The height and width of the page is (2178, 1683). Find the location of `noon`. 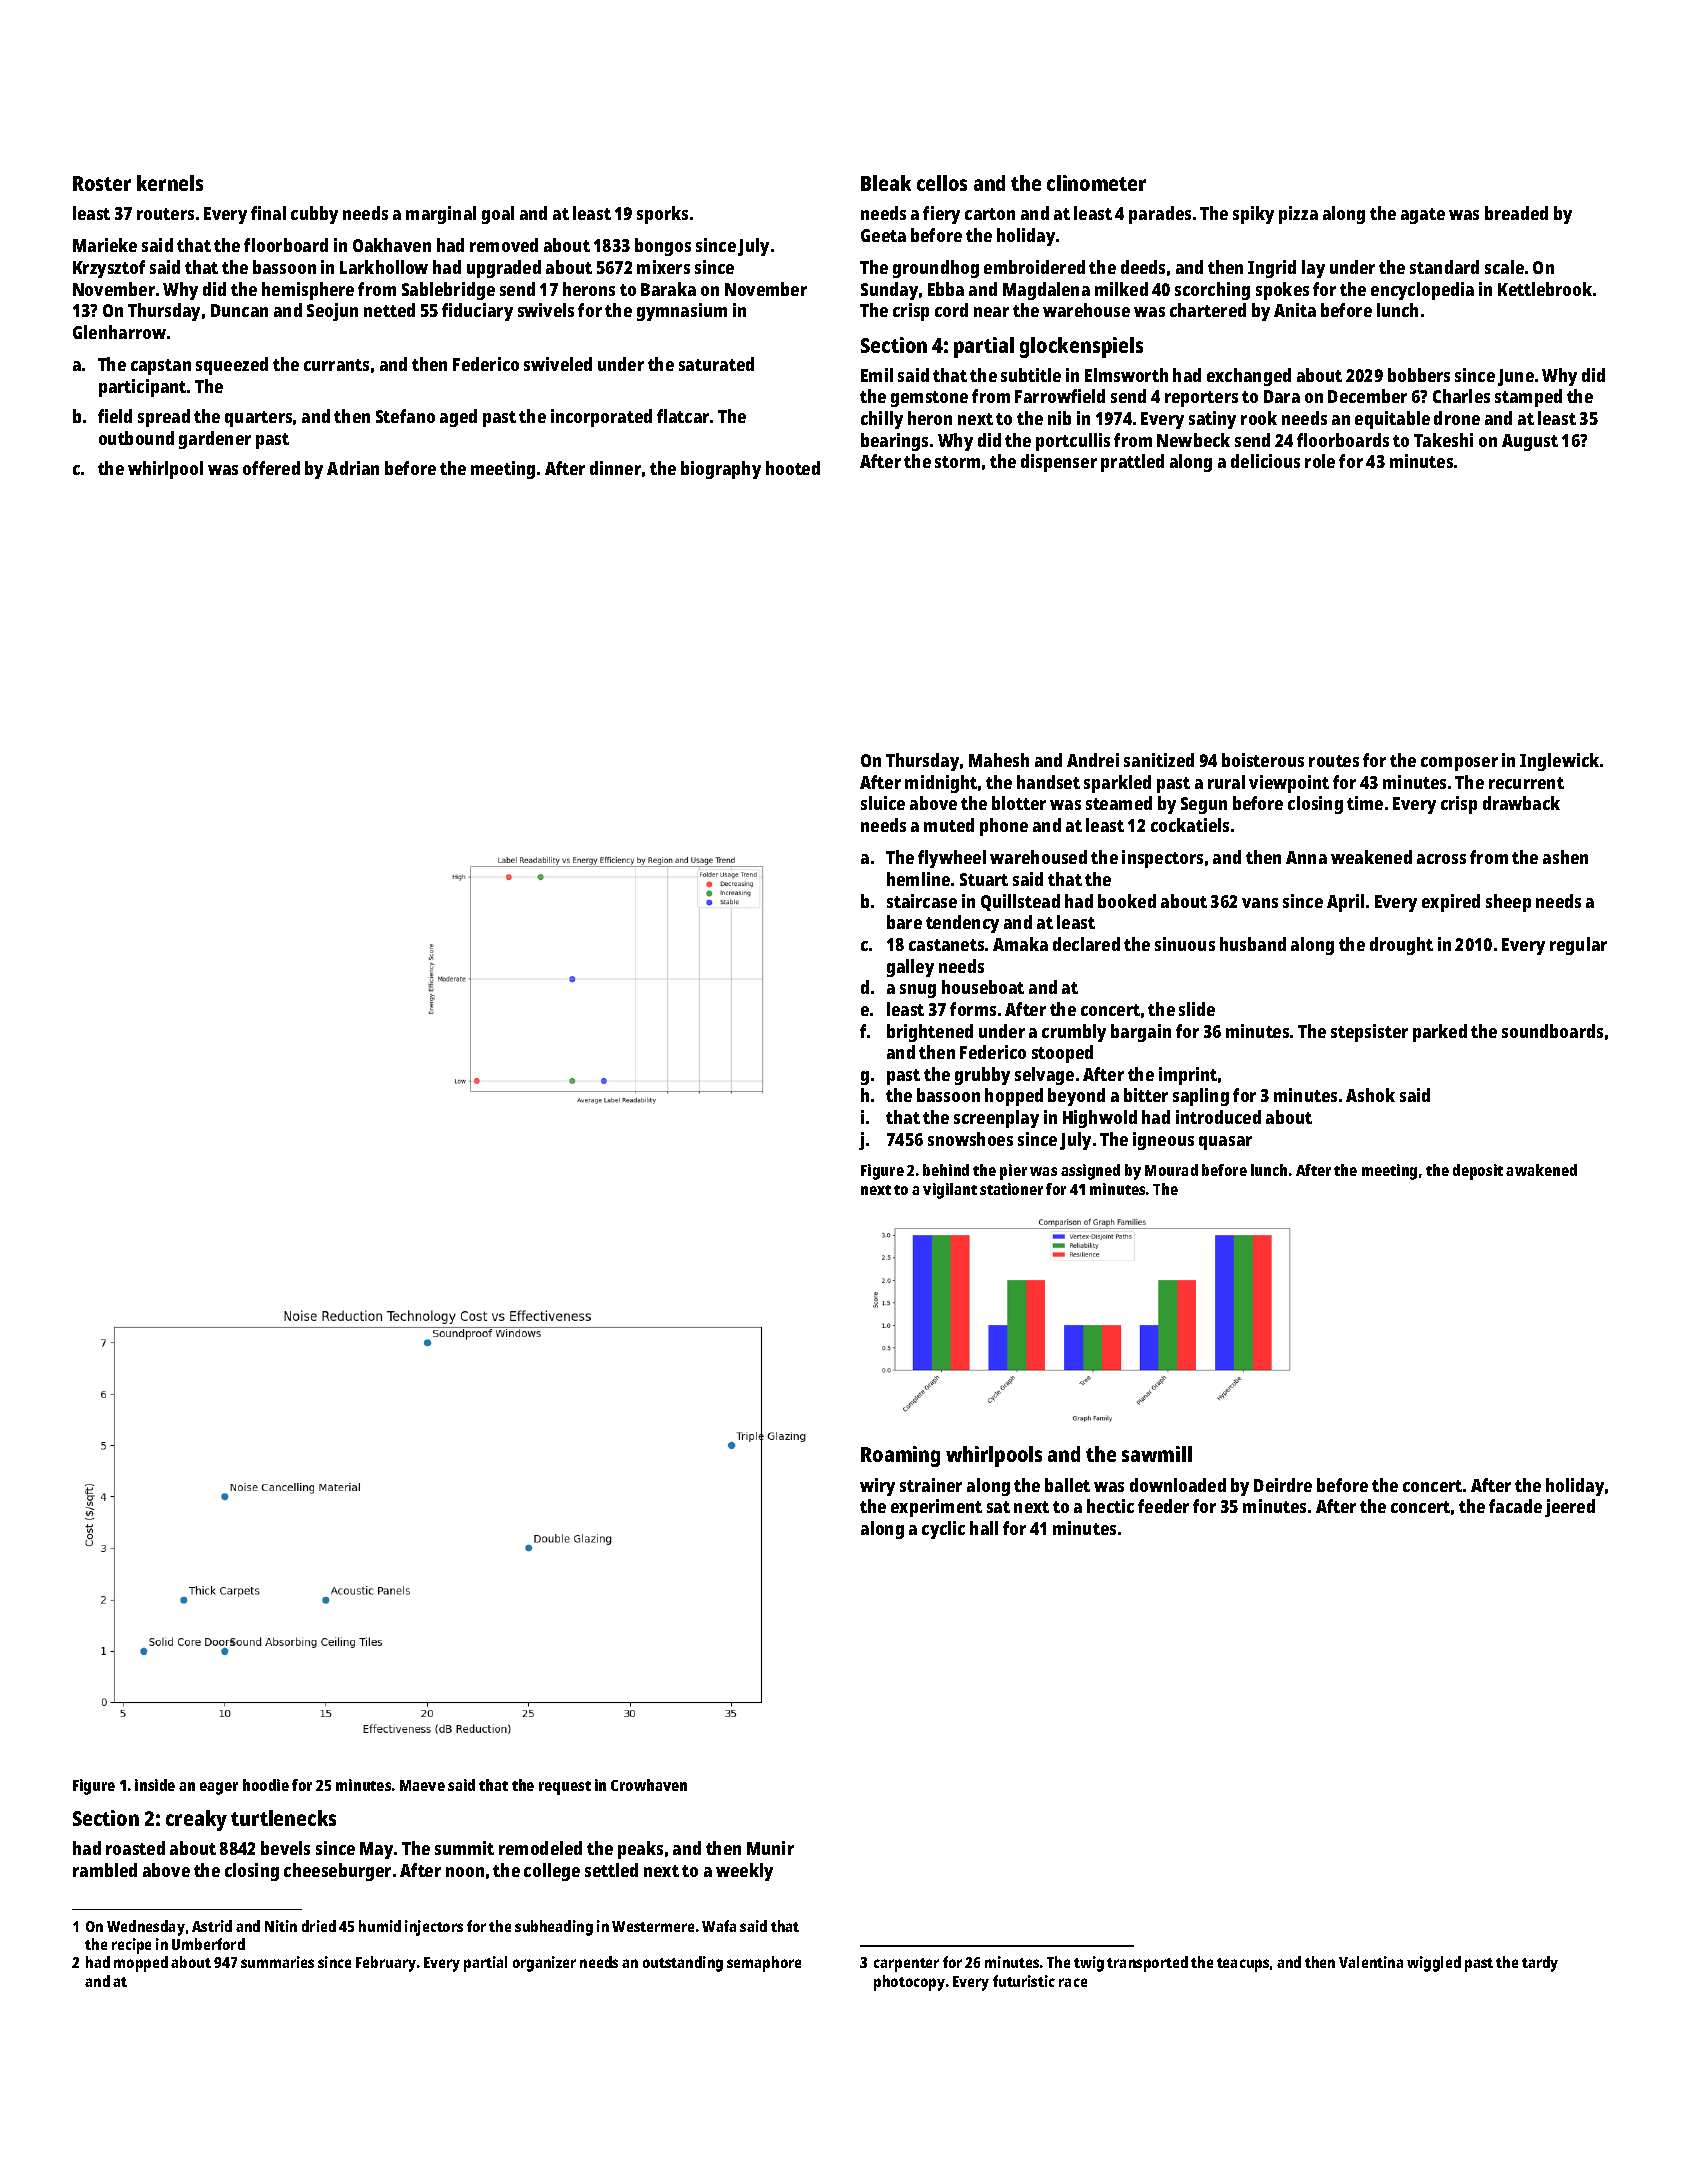

noon is located at coordinates (465, 1872).
